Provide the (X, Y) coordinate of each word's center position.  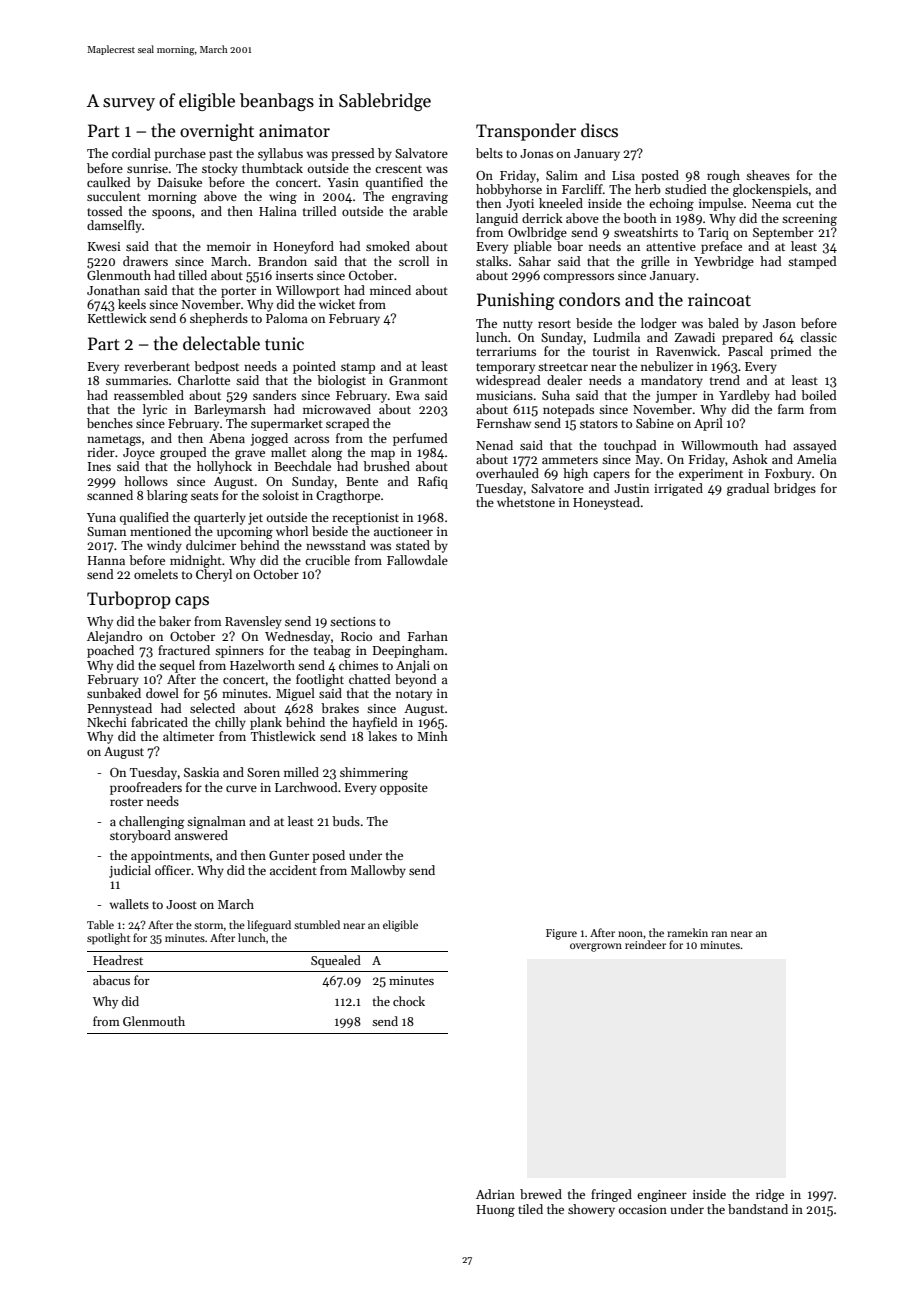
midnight (196, 561)
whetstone (526, 502)
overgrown (596, 947)
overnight (217, 132)
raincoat (719, 300)
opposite (404, 789)
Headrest (118, 960)
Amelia (817, 459)
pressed (353, 154)
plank (266, 723)
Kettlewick (117, 318)
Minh (432, 736)
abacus (111, 980)
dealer (564, 380)
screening (809, 220)
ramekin (687, 932)
